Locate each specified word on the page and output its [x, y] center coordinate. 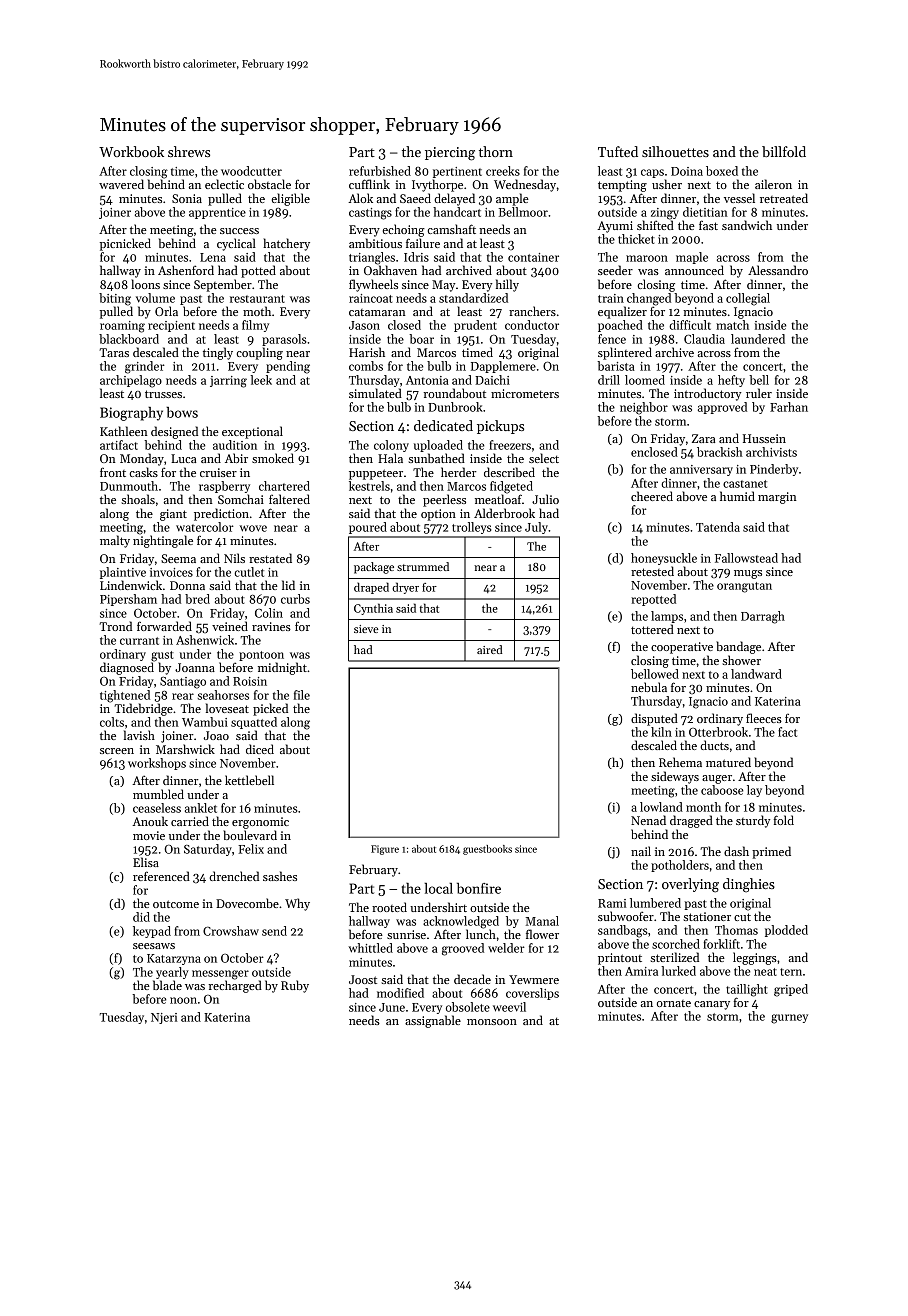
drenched [234, 876]
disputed [654, 719]
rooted [389, 907]
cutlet [249, 572]
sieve [366, 629]
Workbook [131, 151]
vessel [739, 198]
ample [512, 199]
